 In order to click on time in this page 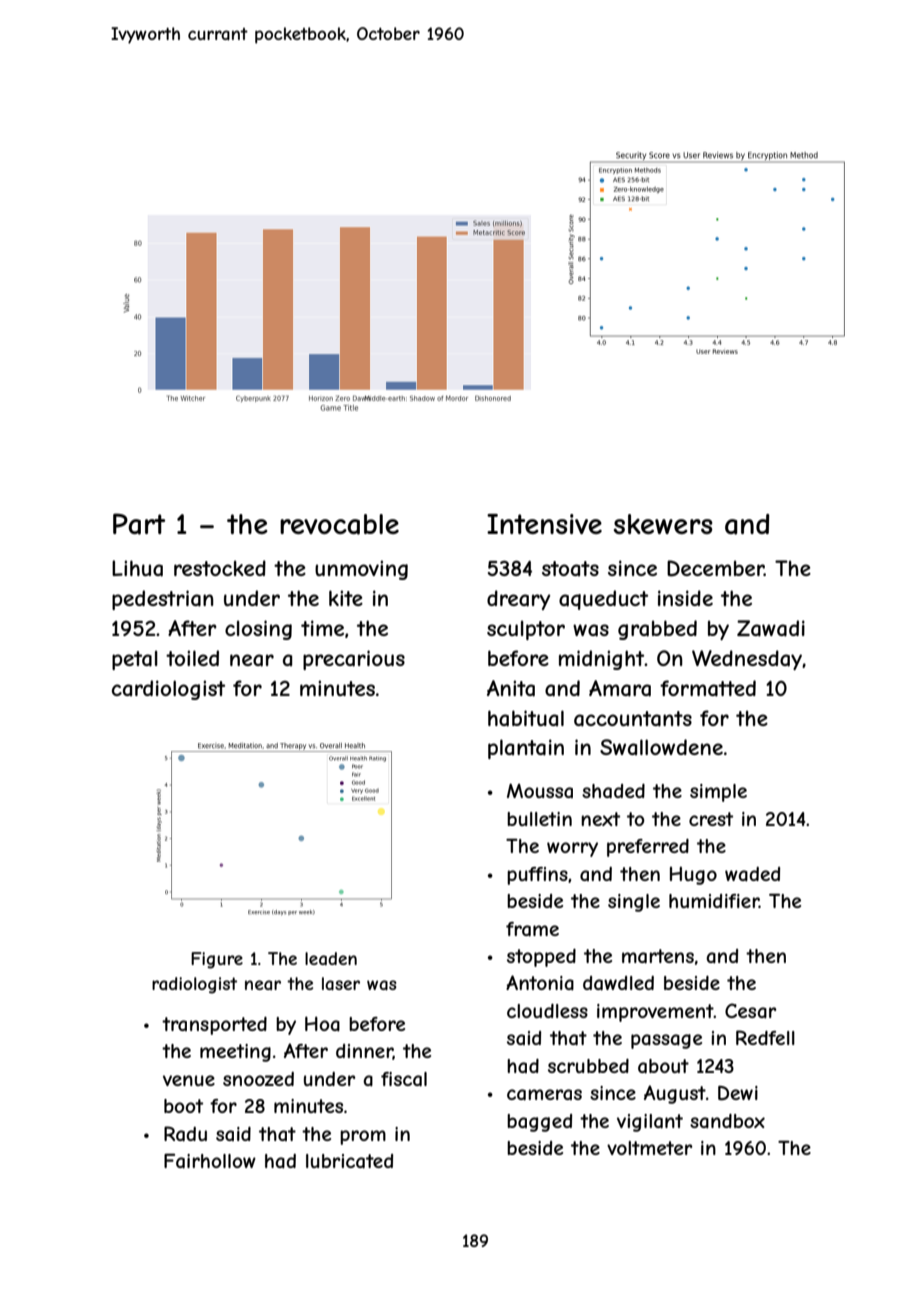, I will do `click(322, 628)`.
